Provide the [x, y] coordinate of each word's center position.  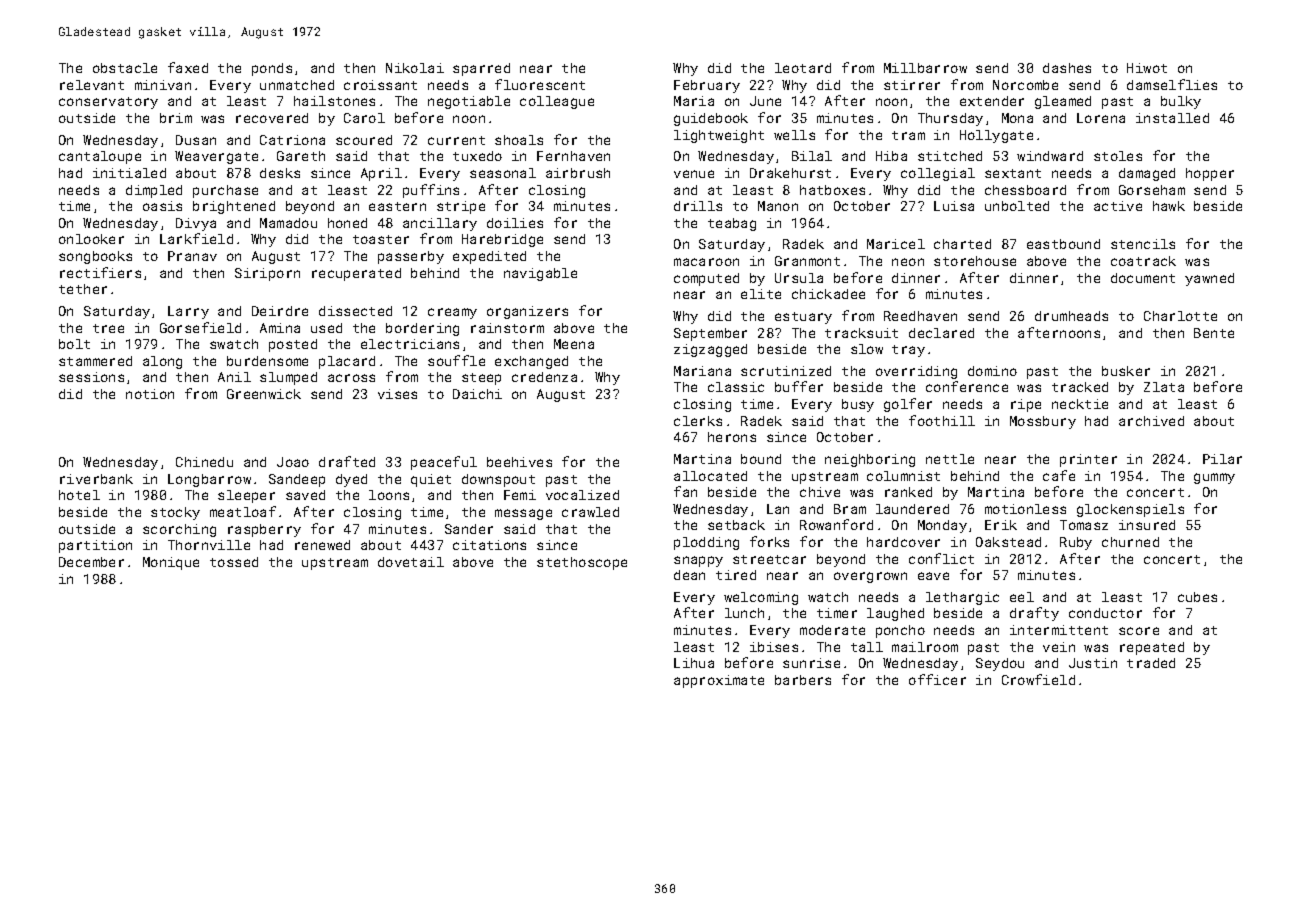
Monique [171, 563]
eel [1022, 597]
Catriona [292, 140]
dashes [1067, 68]
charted [962, 244]
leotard [803, 68]
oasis [162, 206]
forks [769, 541]
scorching [179, 530]
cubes [1197, 597]
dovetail [411, 562]
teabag [732, 224]
